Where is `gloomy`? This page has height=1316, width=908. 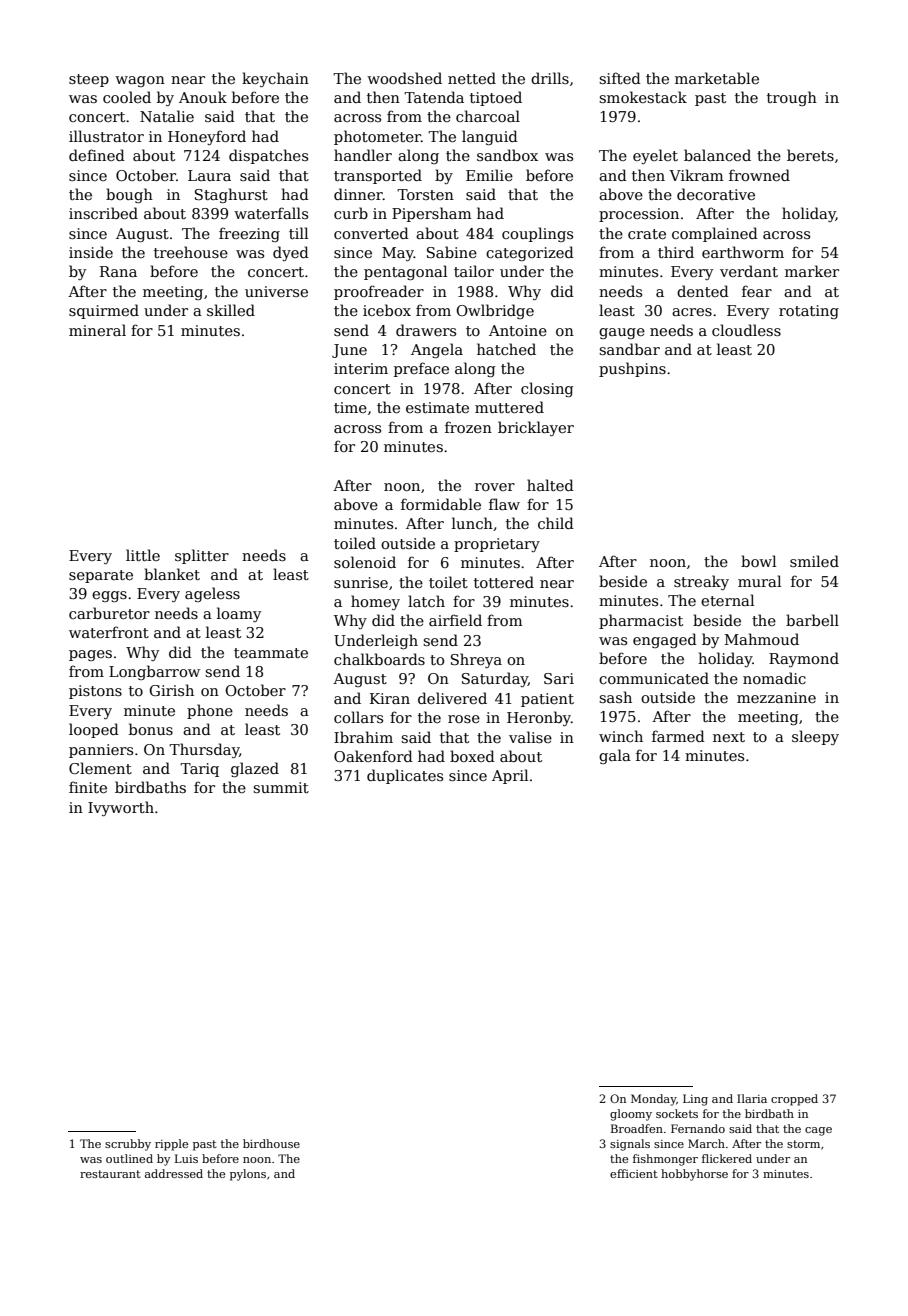
gloomy is located at coordinates (631, 1115).
